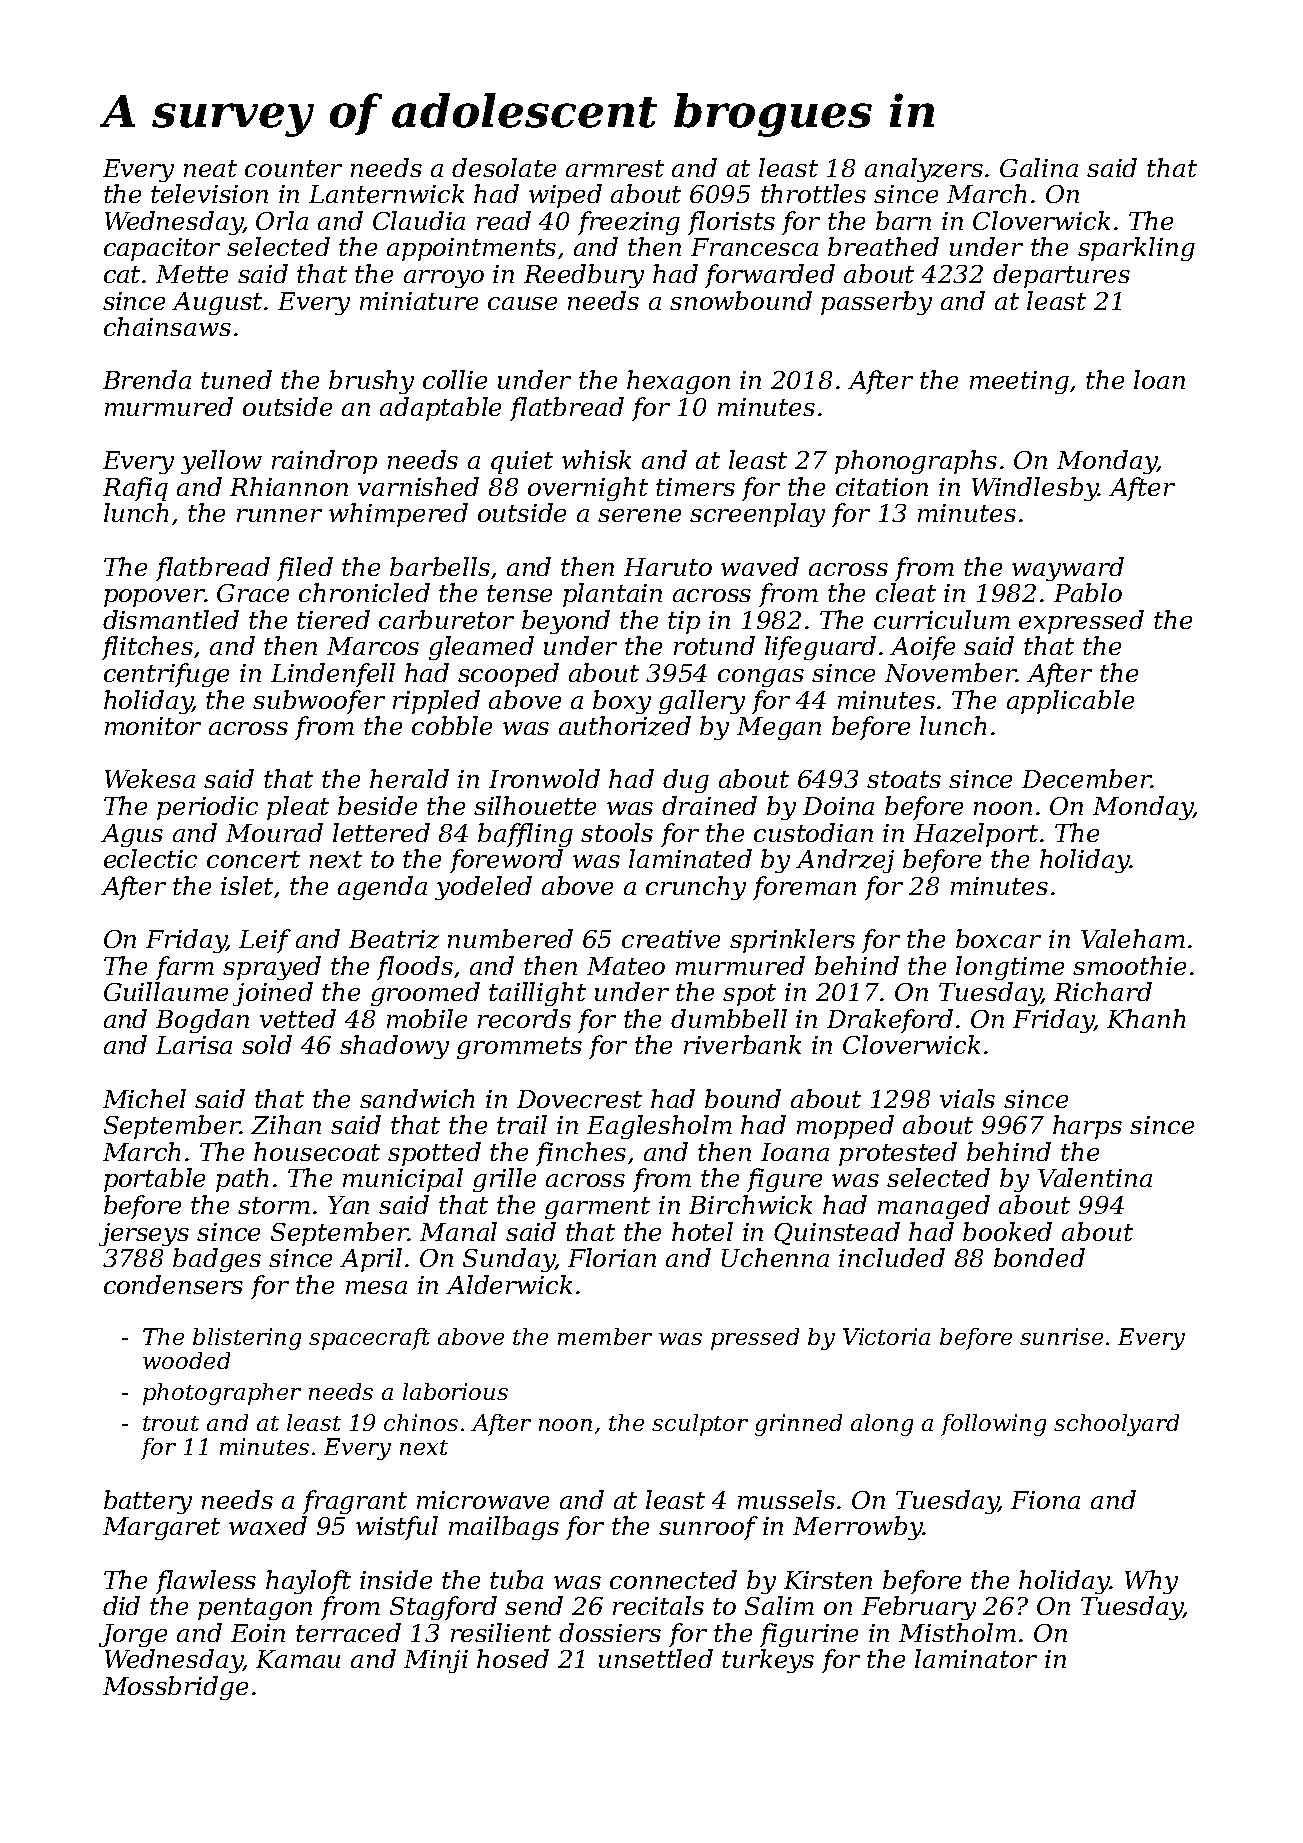  Describe the element at coordinates (1039, 167) in the screenshot. I see `Galina` at that location.
